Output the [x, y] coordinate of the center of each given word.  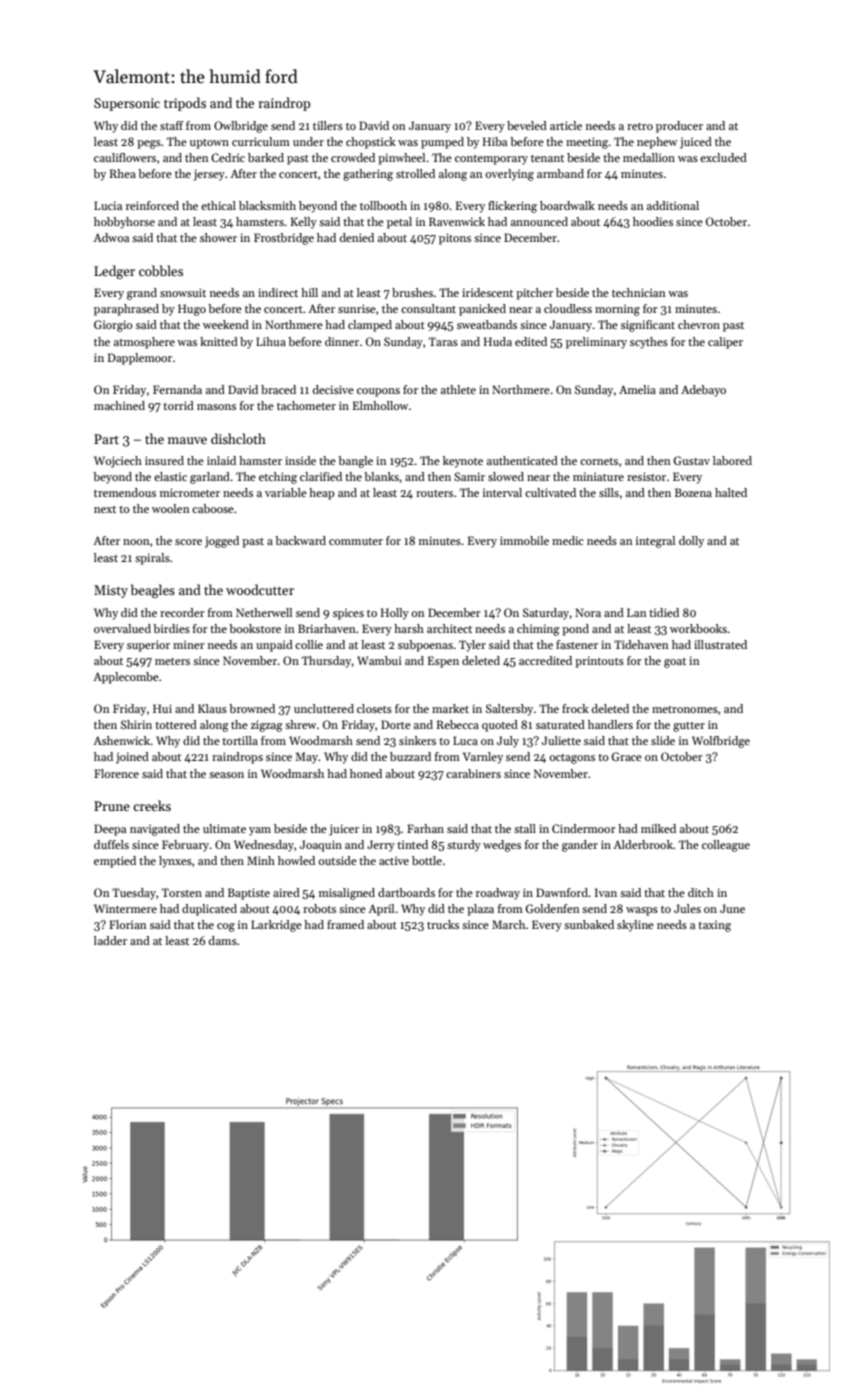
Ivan [606, 892]
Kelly [304, 223]
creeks [152, 805]
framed [345, 924]
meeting [587, 143]
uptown [209, 144]
